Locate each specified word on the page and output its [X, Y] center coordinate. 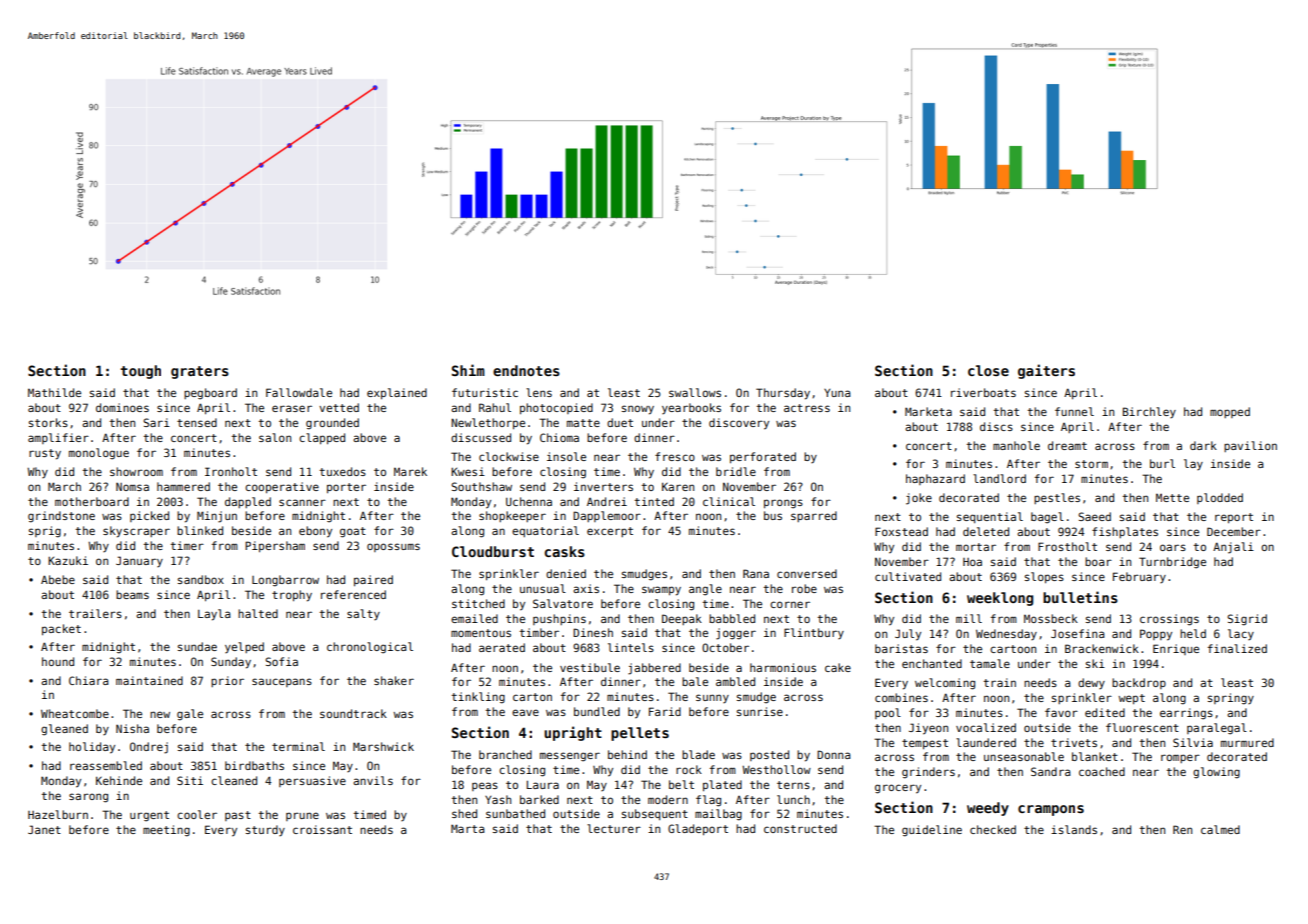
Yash [498, 799]
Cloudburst [493, 551]
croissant [322, 829]
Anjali [1233, 548]
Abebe [58, 579]
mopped [1230, 412]
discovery [739, 424]
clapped [322, 438]
